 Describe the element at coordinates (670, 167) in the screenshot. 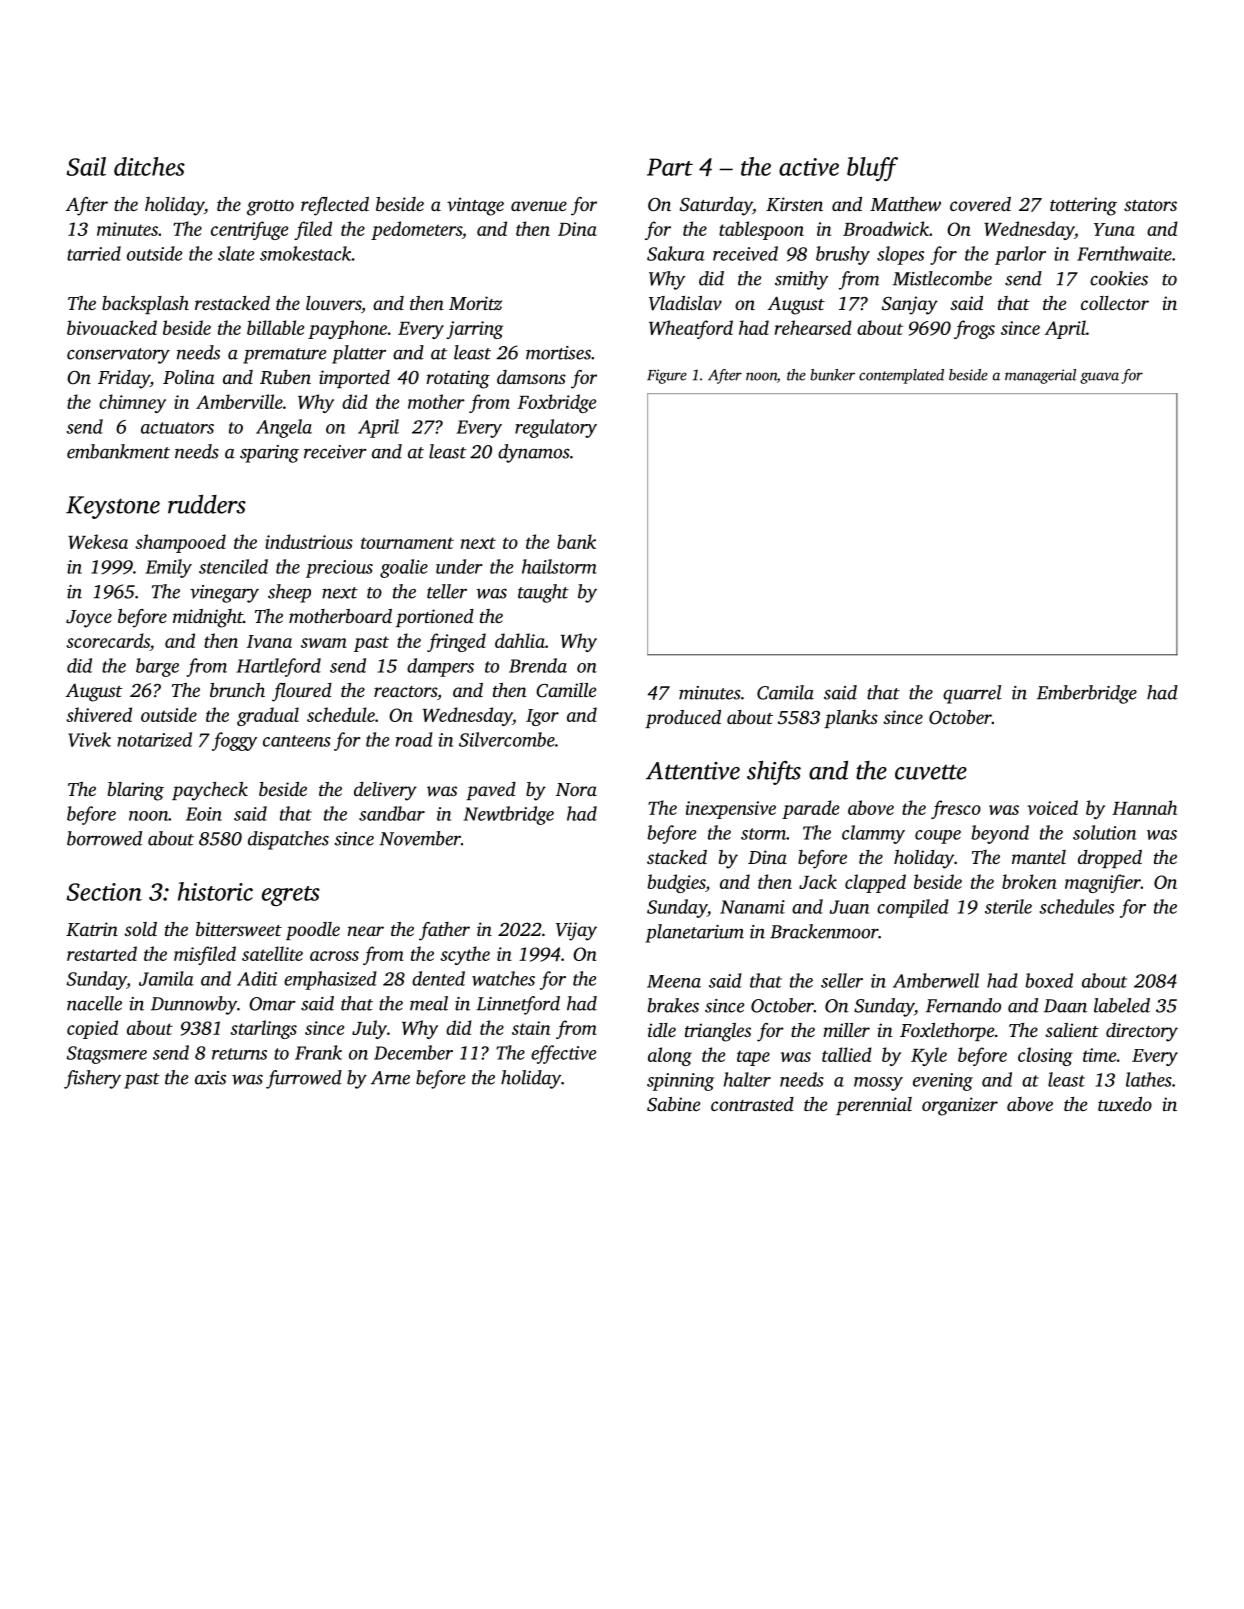

I see `Part` at that location.
